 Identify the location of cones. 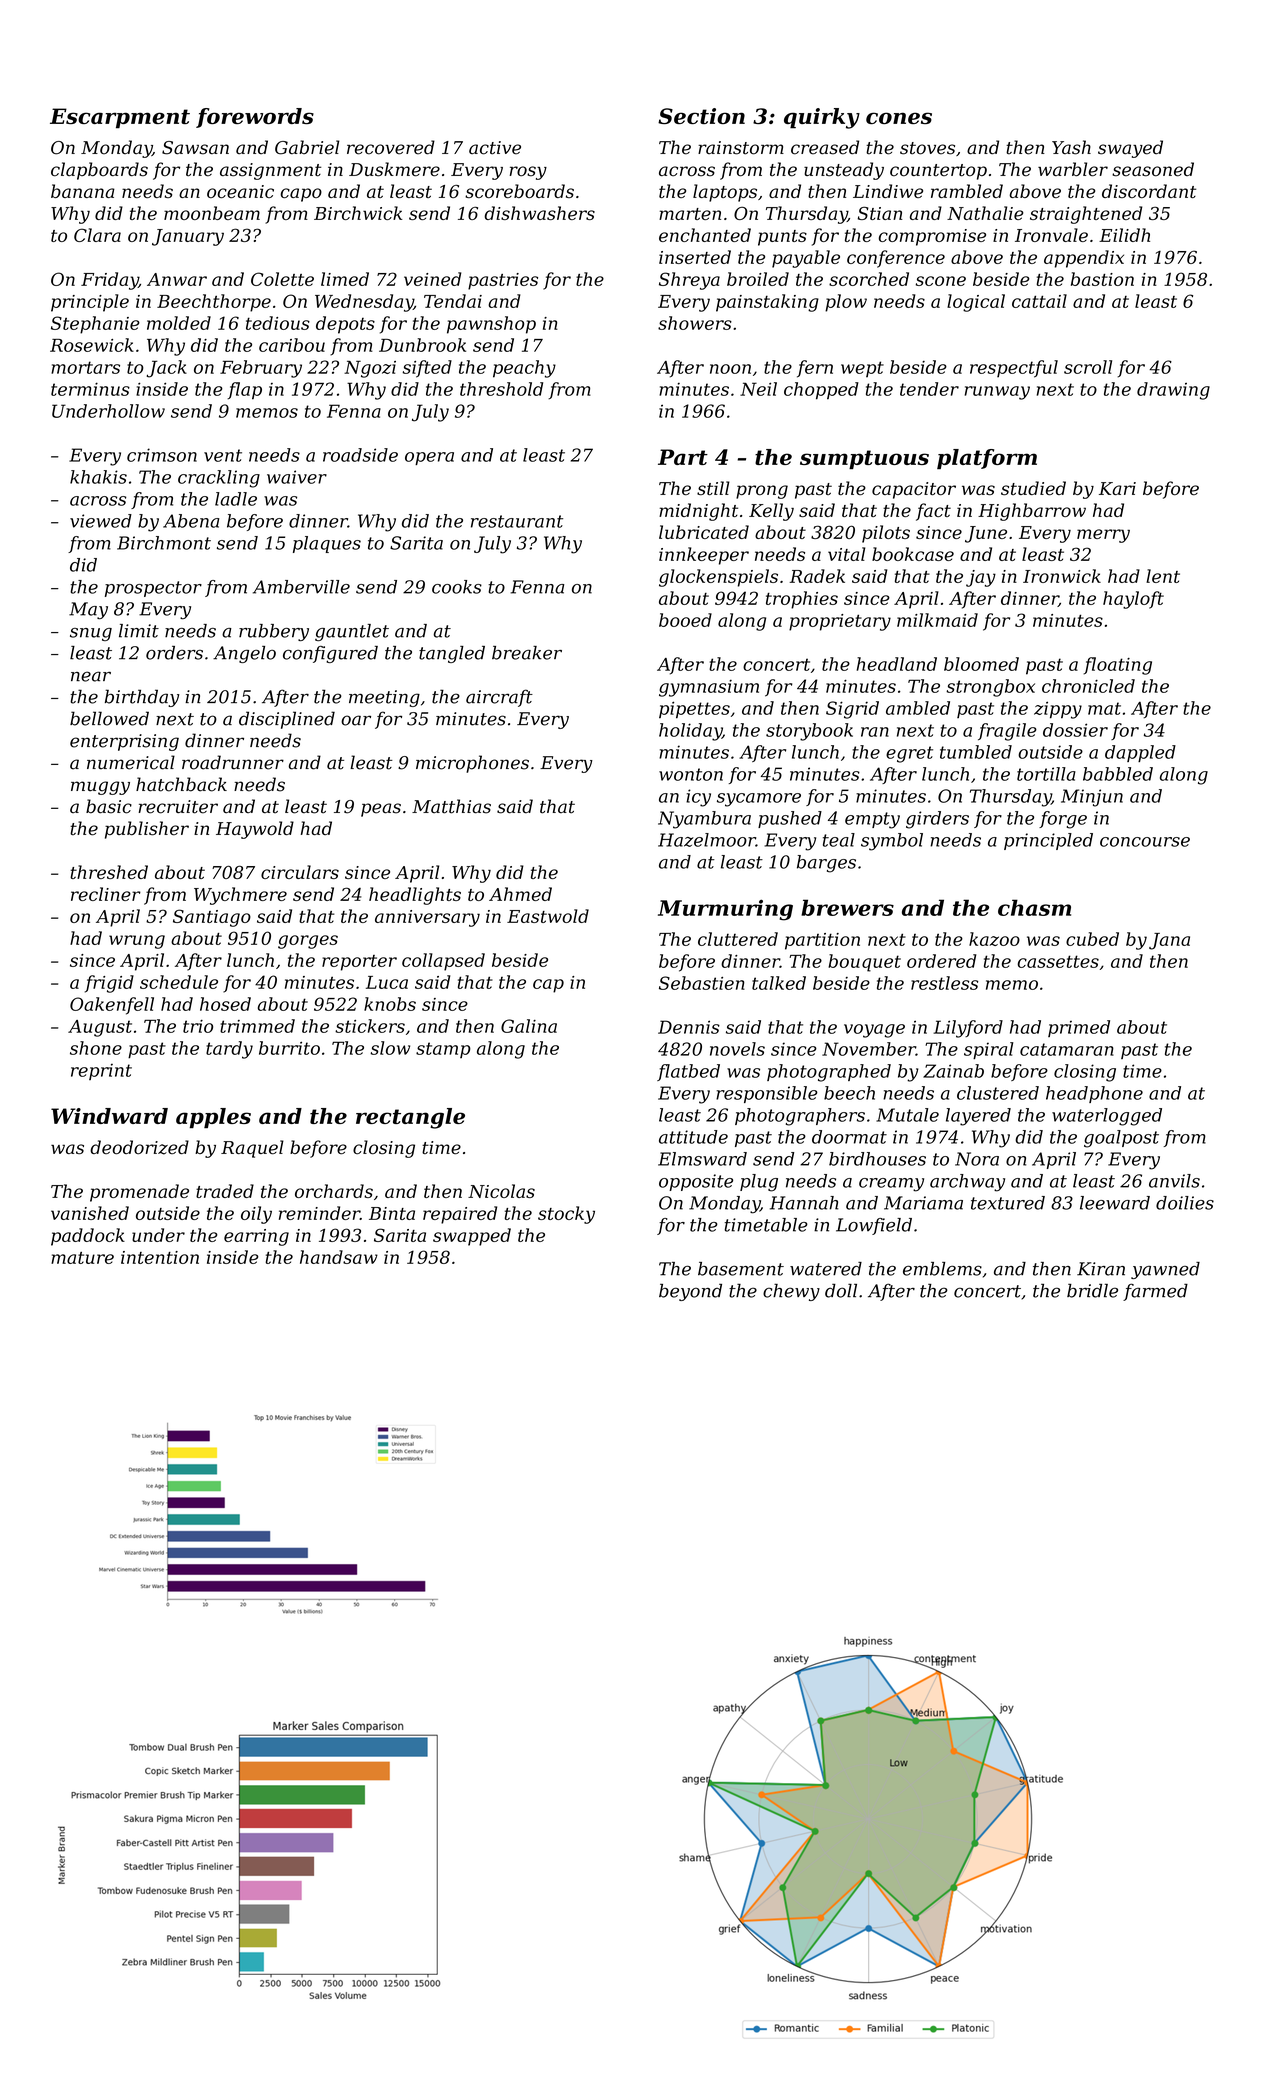
(899, 118).
